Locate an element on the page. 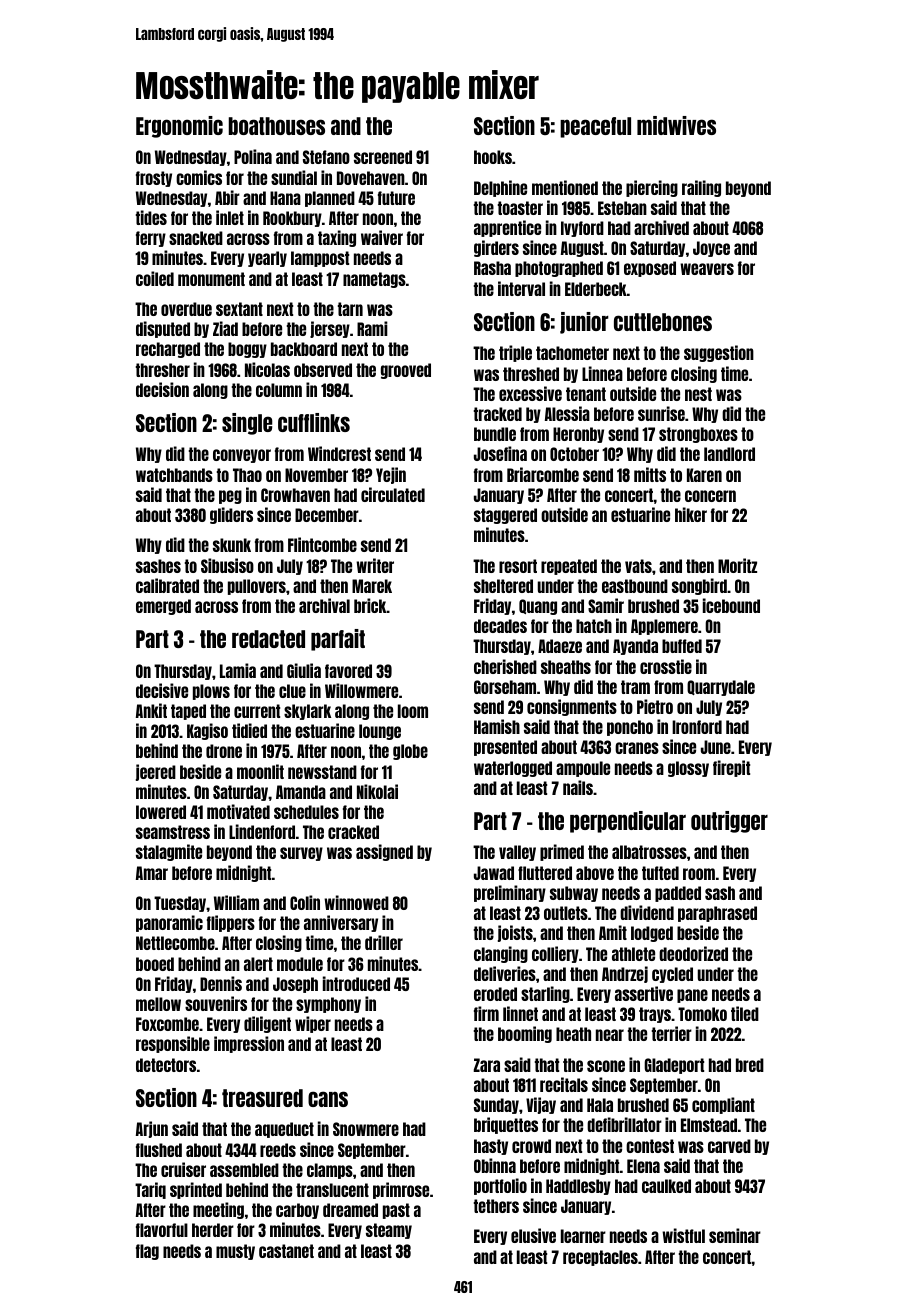  fluttered is located at coordinates (545, 873).
